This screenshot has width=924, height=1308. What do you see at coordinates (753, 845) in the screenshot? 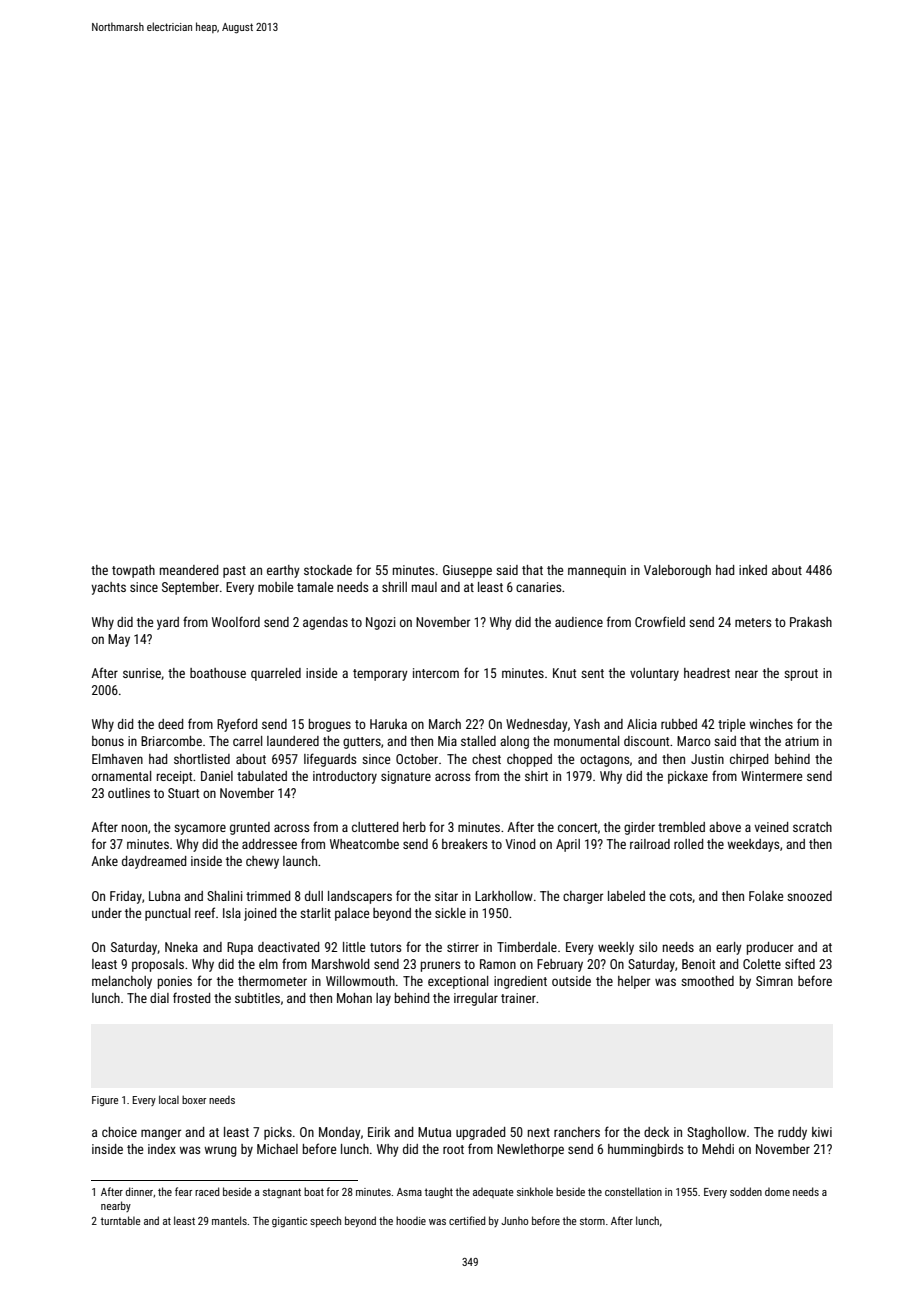
I see `weekdays` at bounding box center [753, 845].
